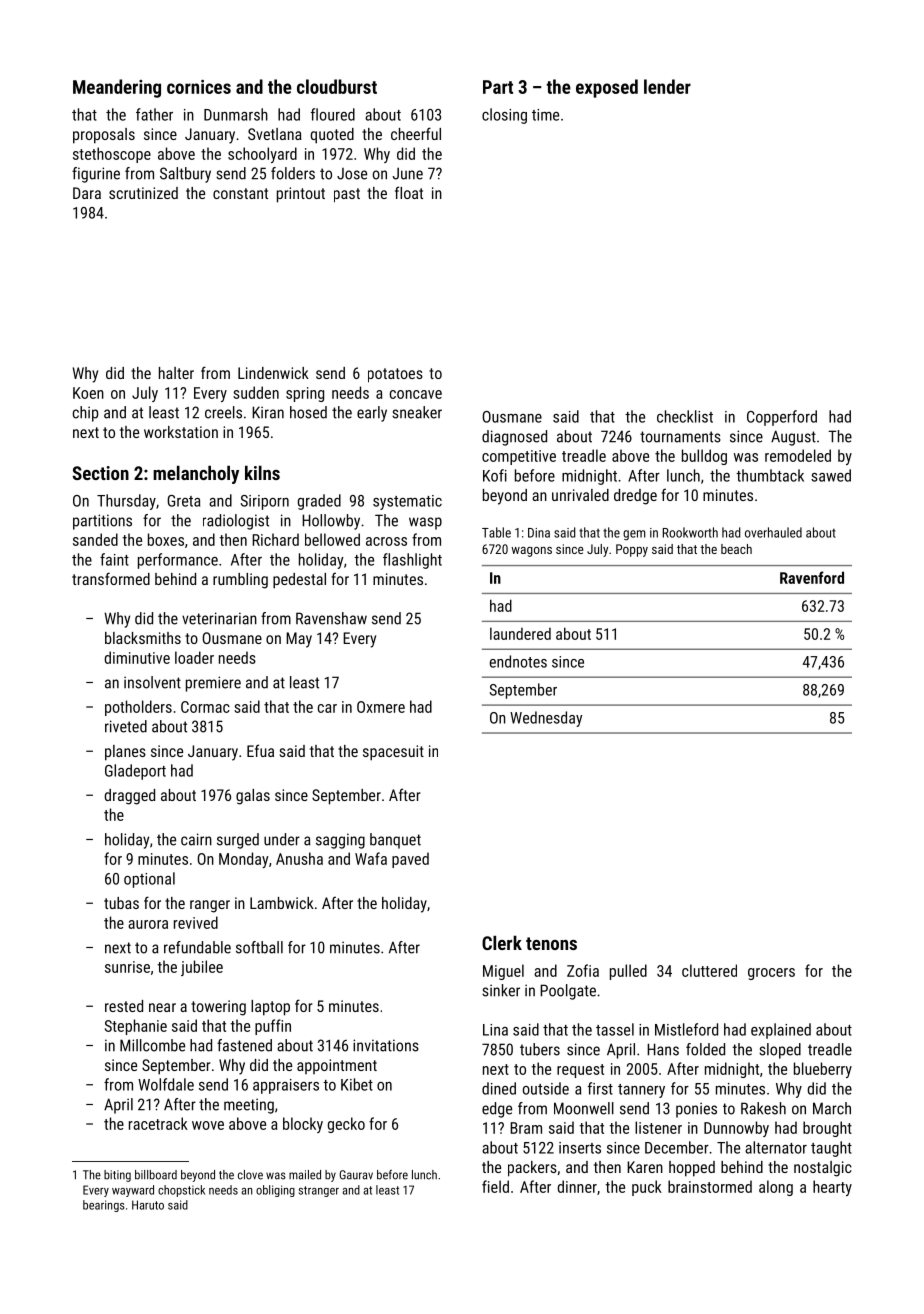  What do you see at coordinates (410, 860) in the screenshot?
I see `paved` at bounding box center [410, 860].
